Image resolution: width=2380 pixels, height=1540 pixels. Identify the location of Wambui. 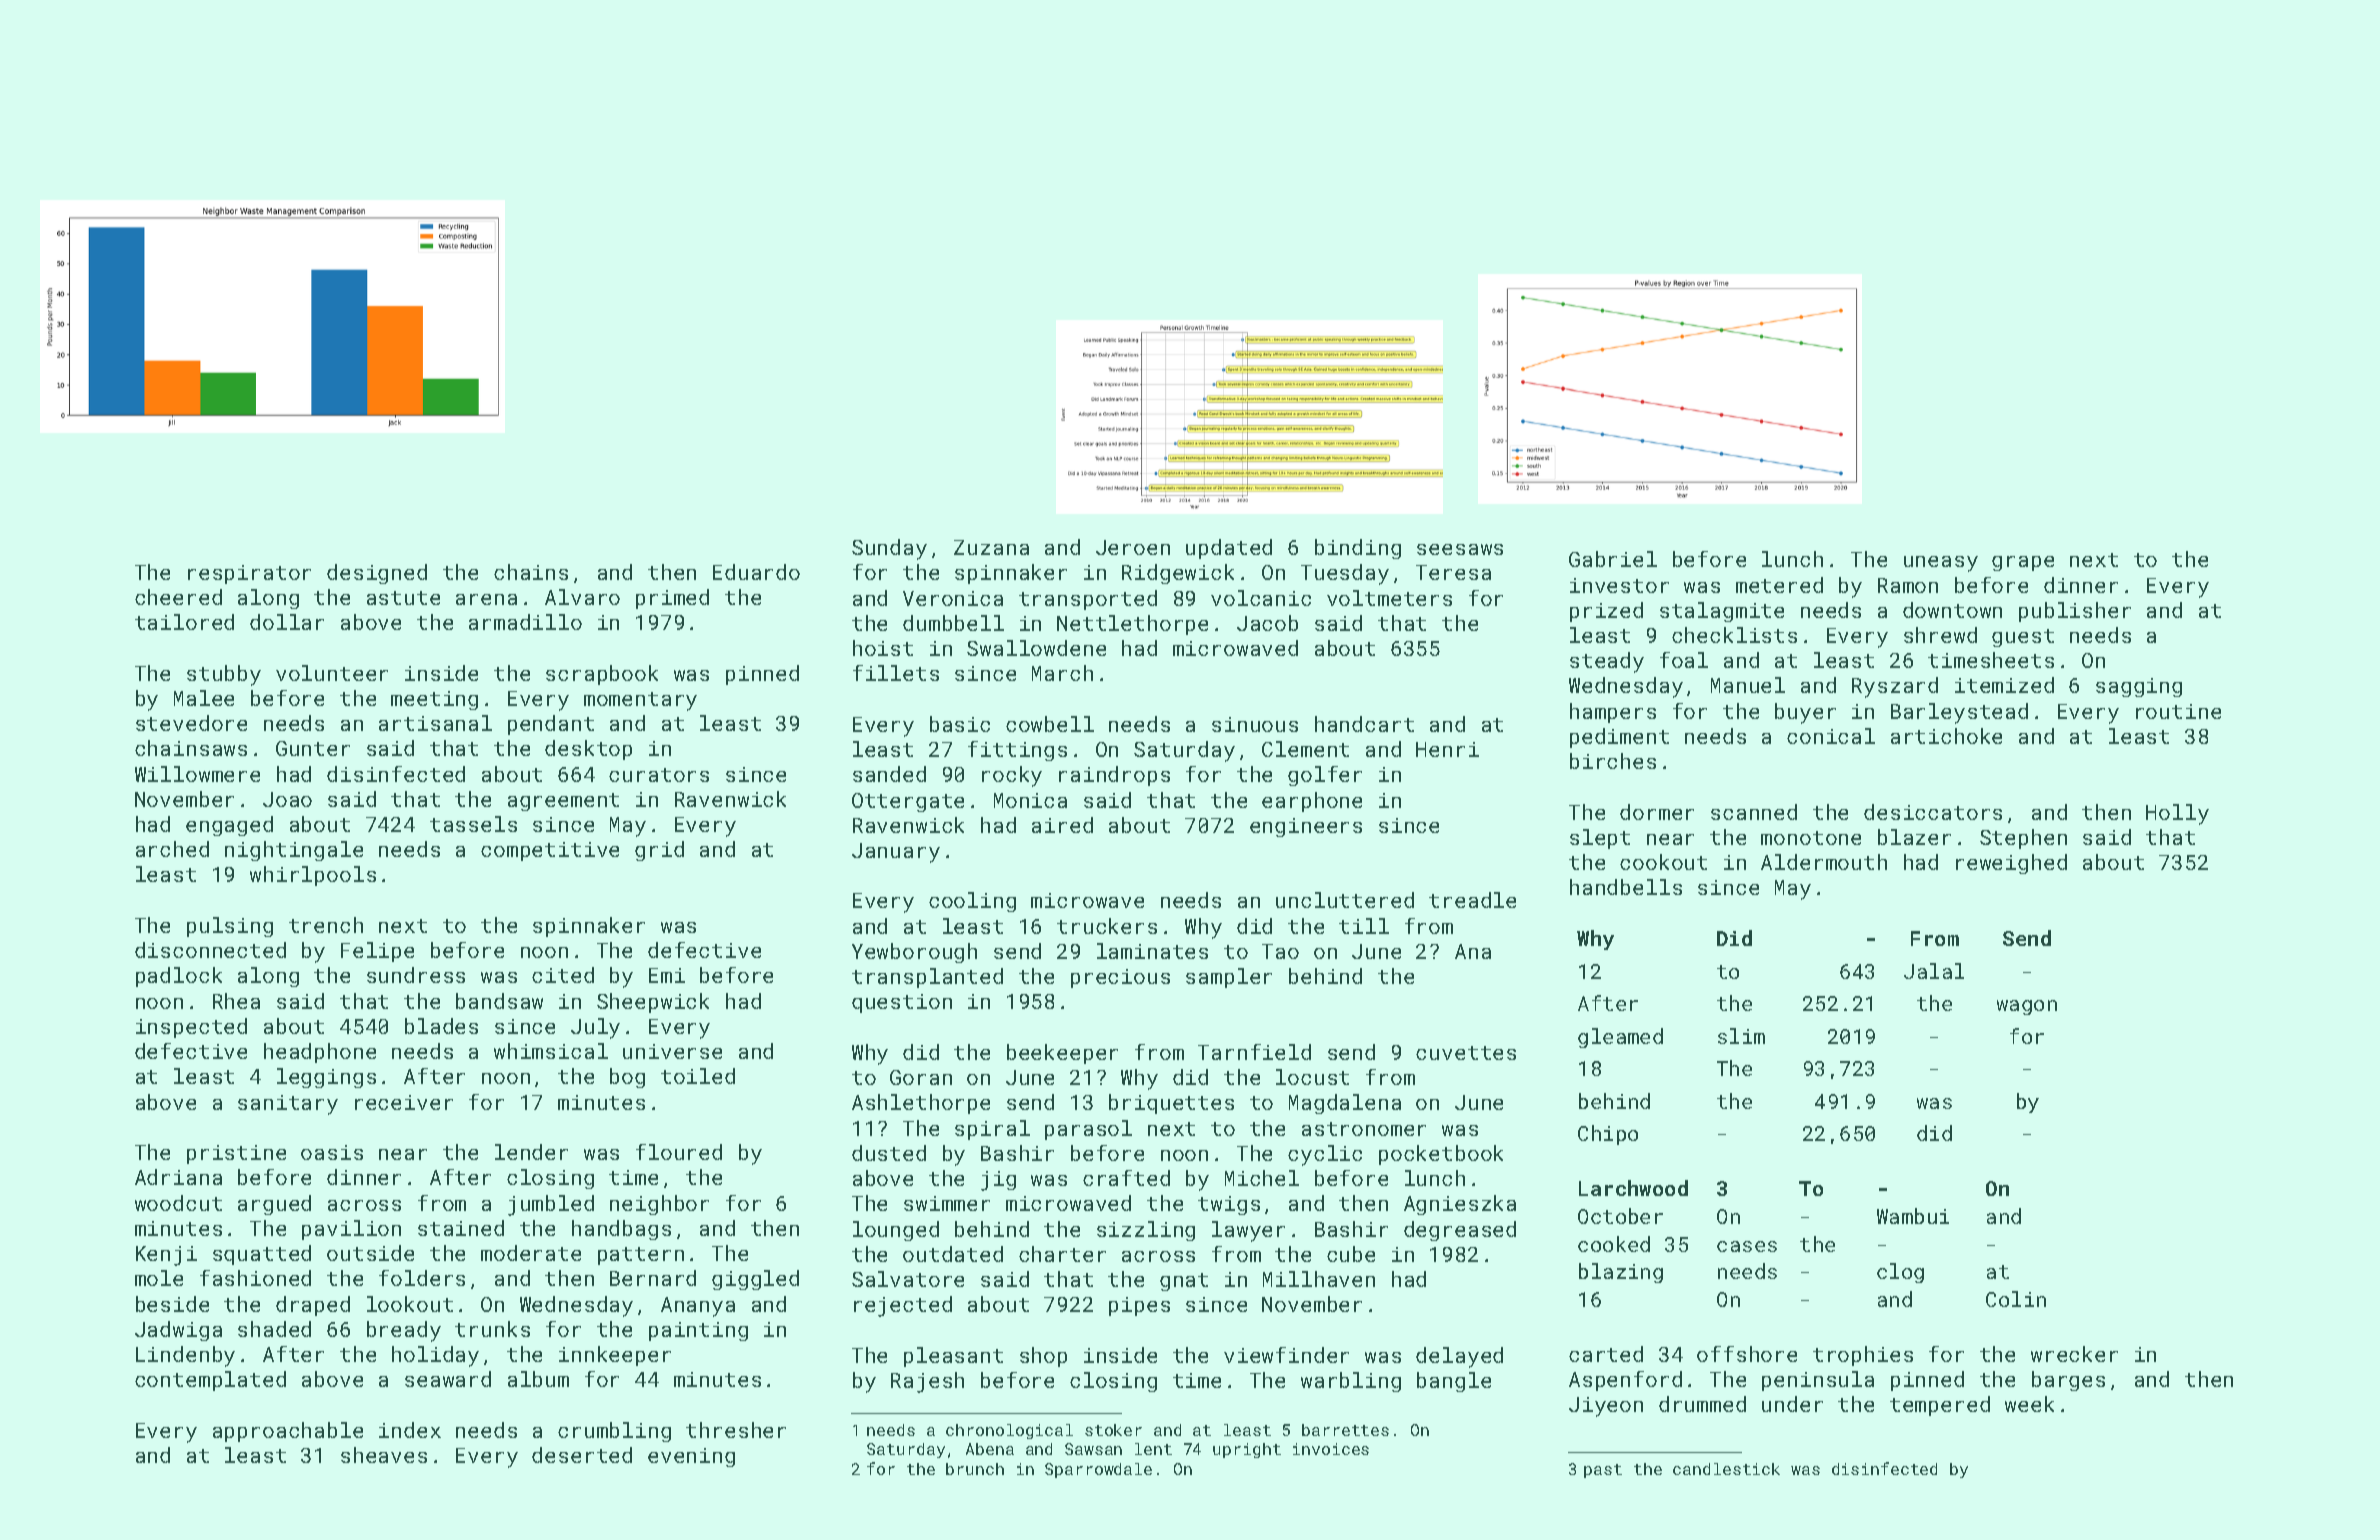
(1913, 1216).
